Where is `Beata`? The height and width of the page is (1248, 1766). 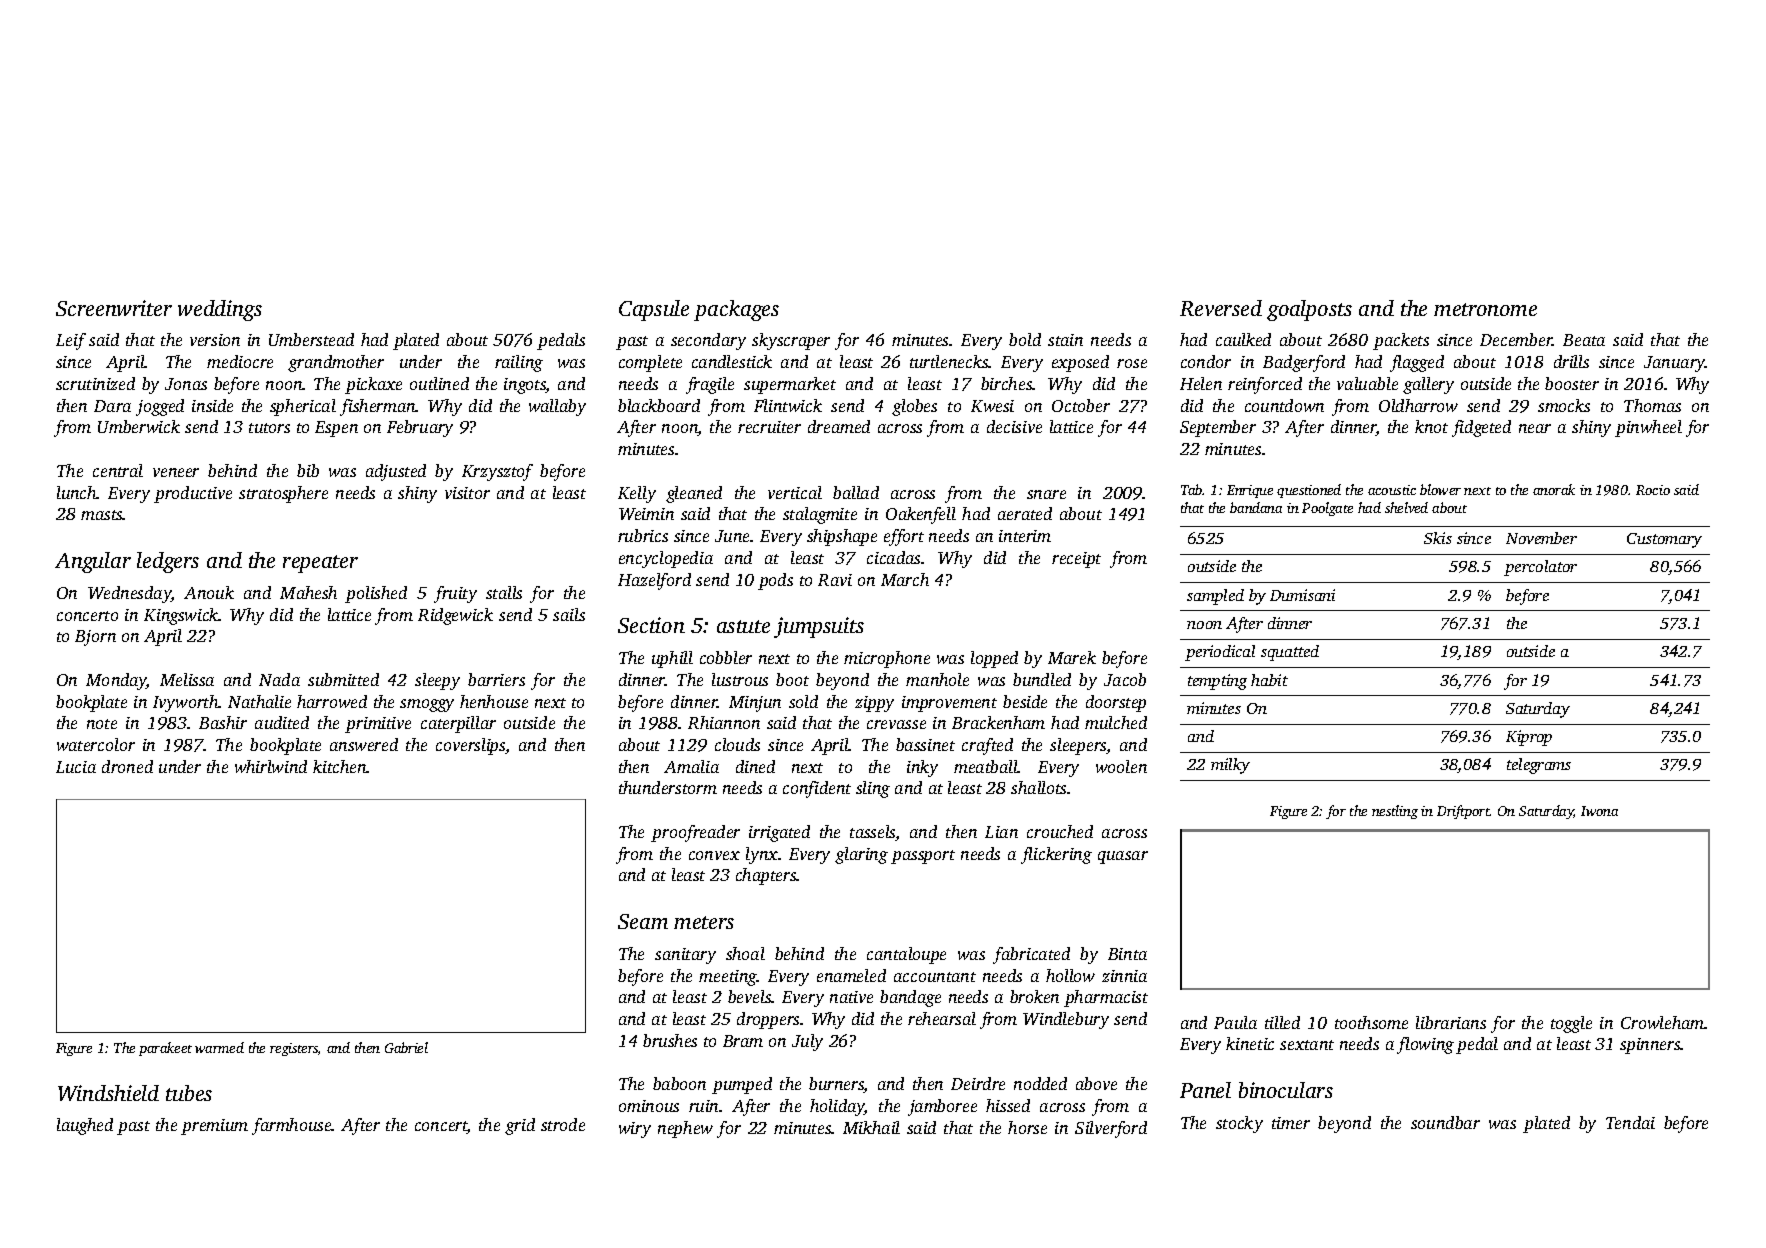
Beata is located at coordinates (1584, 340).
